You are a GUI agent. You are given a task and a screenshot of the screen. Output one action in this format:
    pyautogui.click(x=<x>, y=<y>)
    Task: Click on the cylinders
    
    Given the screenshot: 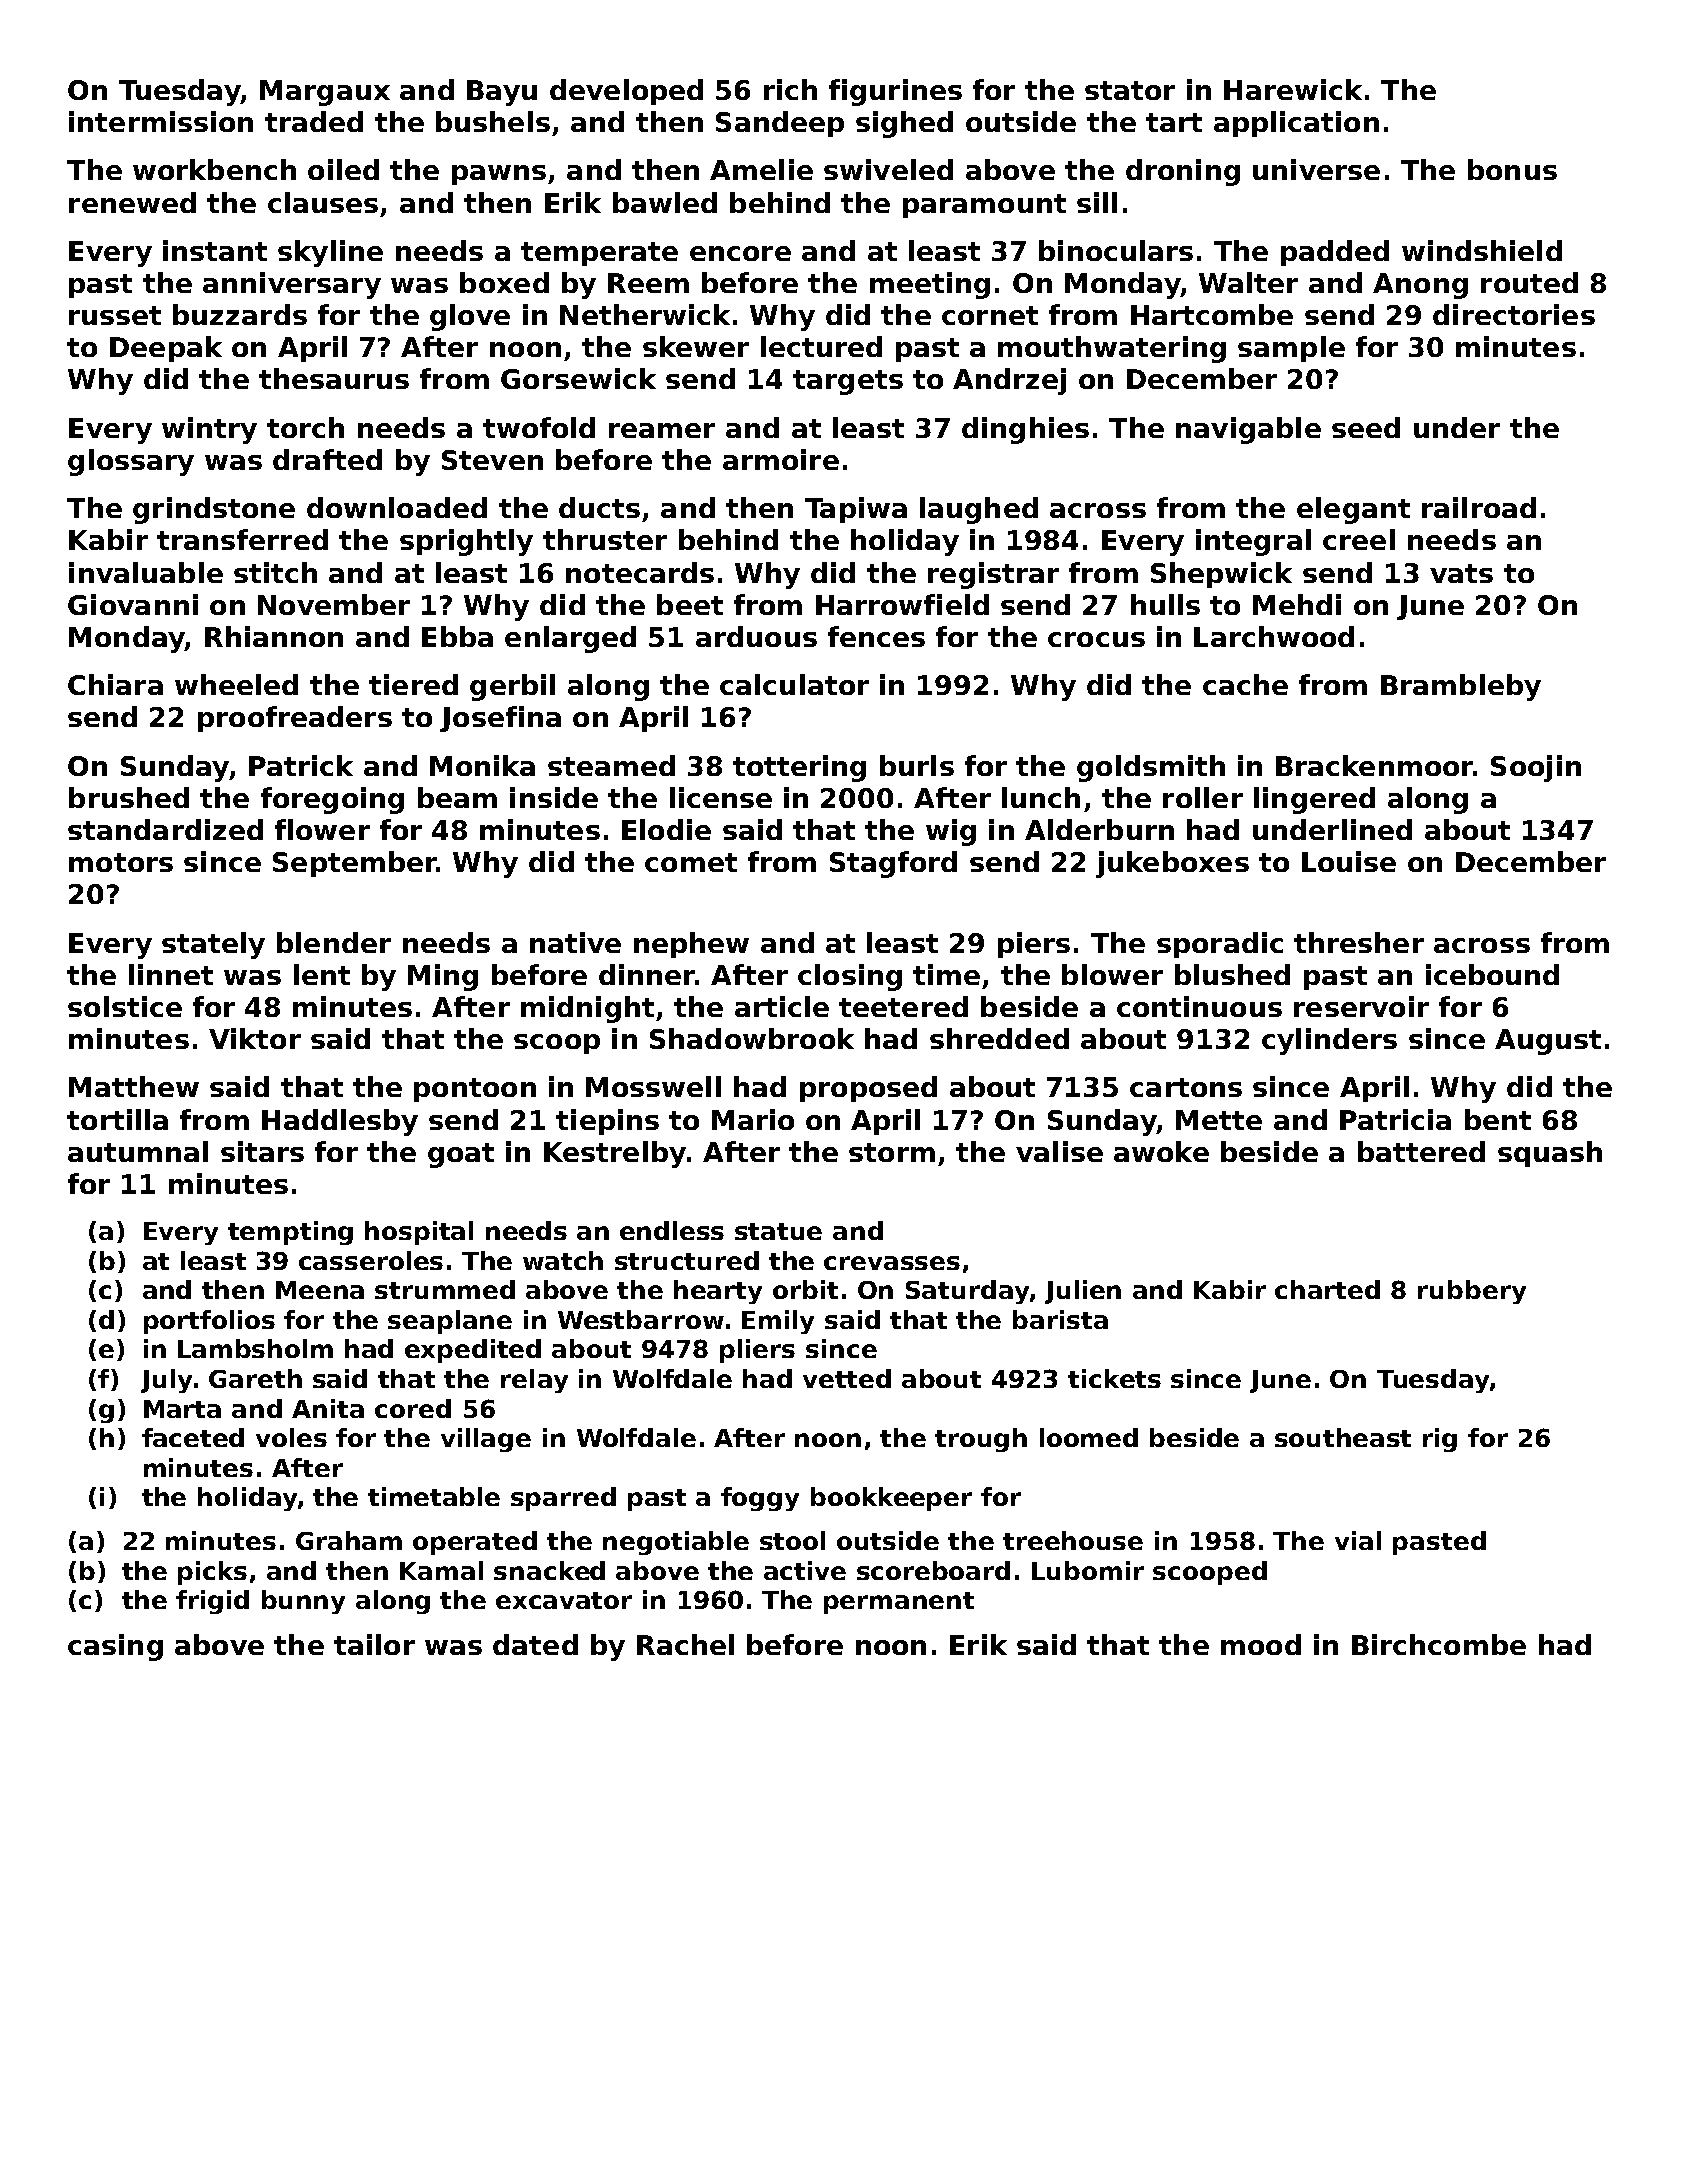 What is the action you would take?
    pyautogui.click(x=1329, y=1041)
